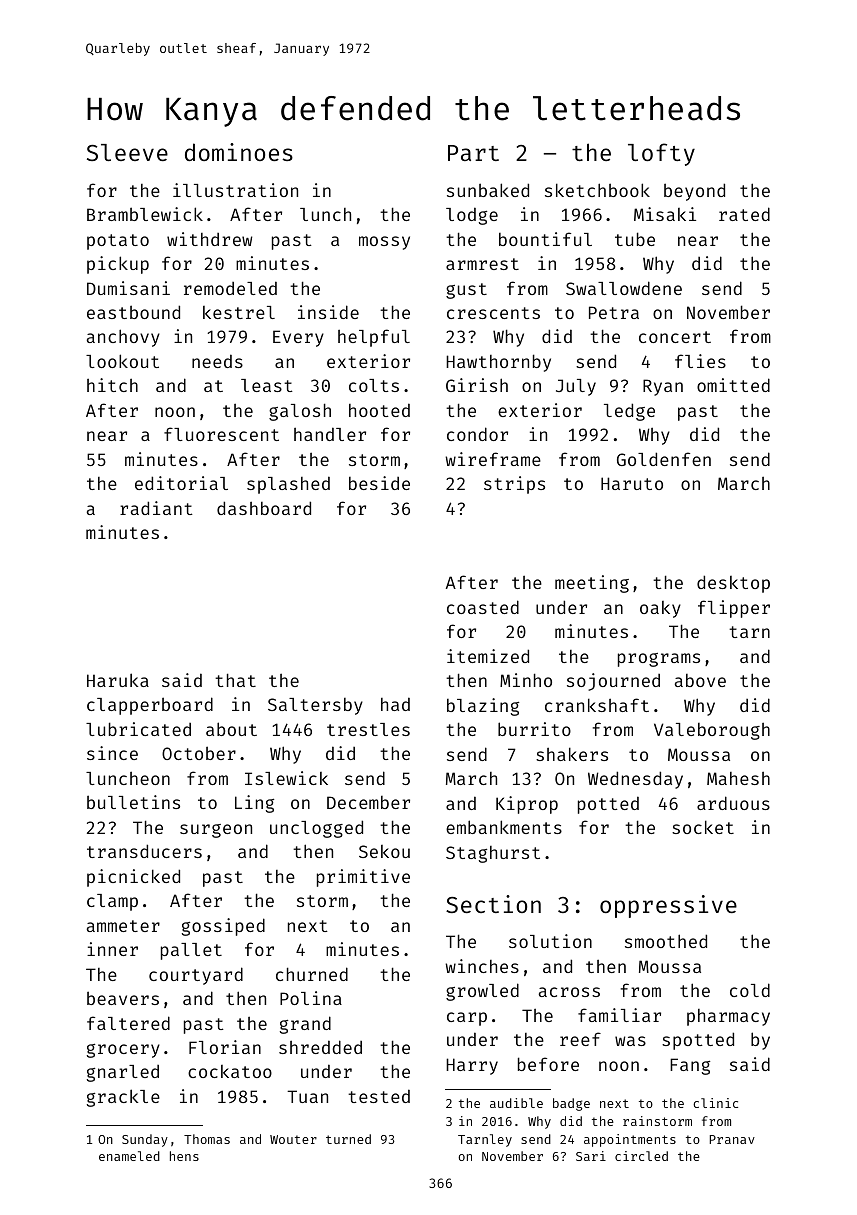  Describe the element at coordinates (477, 385) in the screenshot. I see `Girish` at that location.
